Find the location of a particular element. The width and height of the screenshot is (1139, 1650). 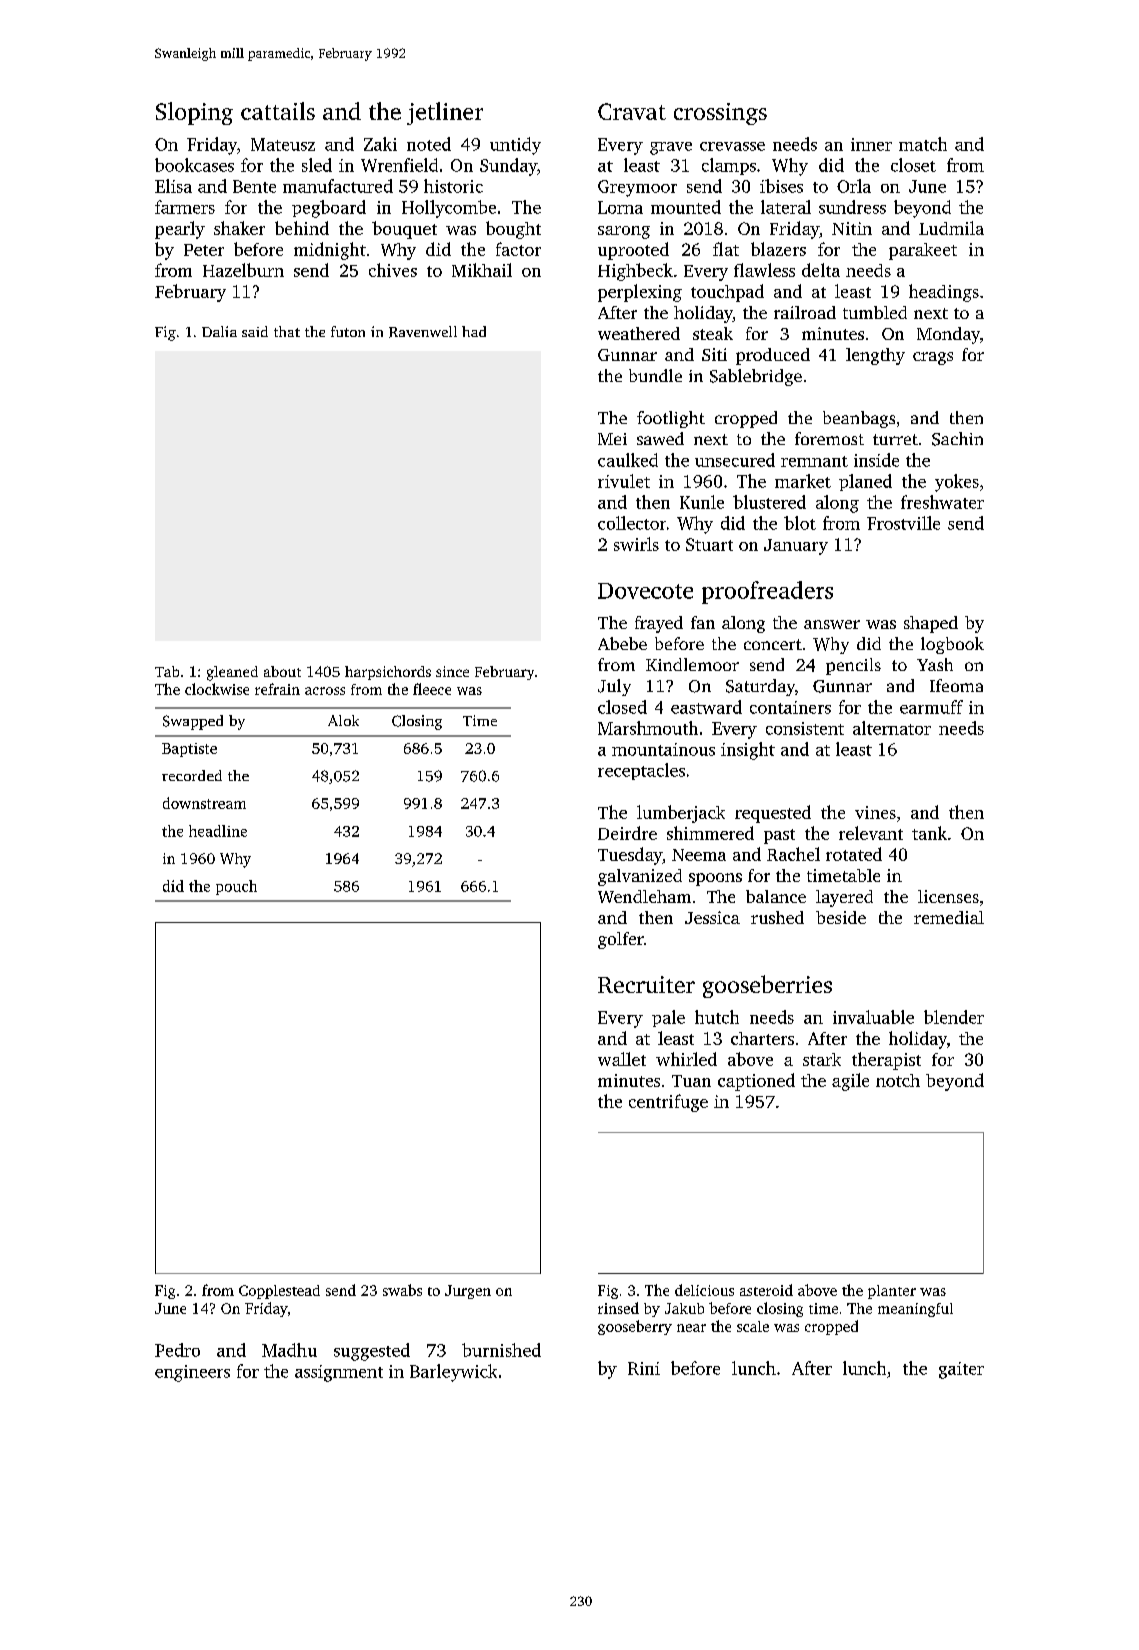

Mateusz is located at coordinates (283, 144).
